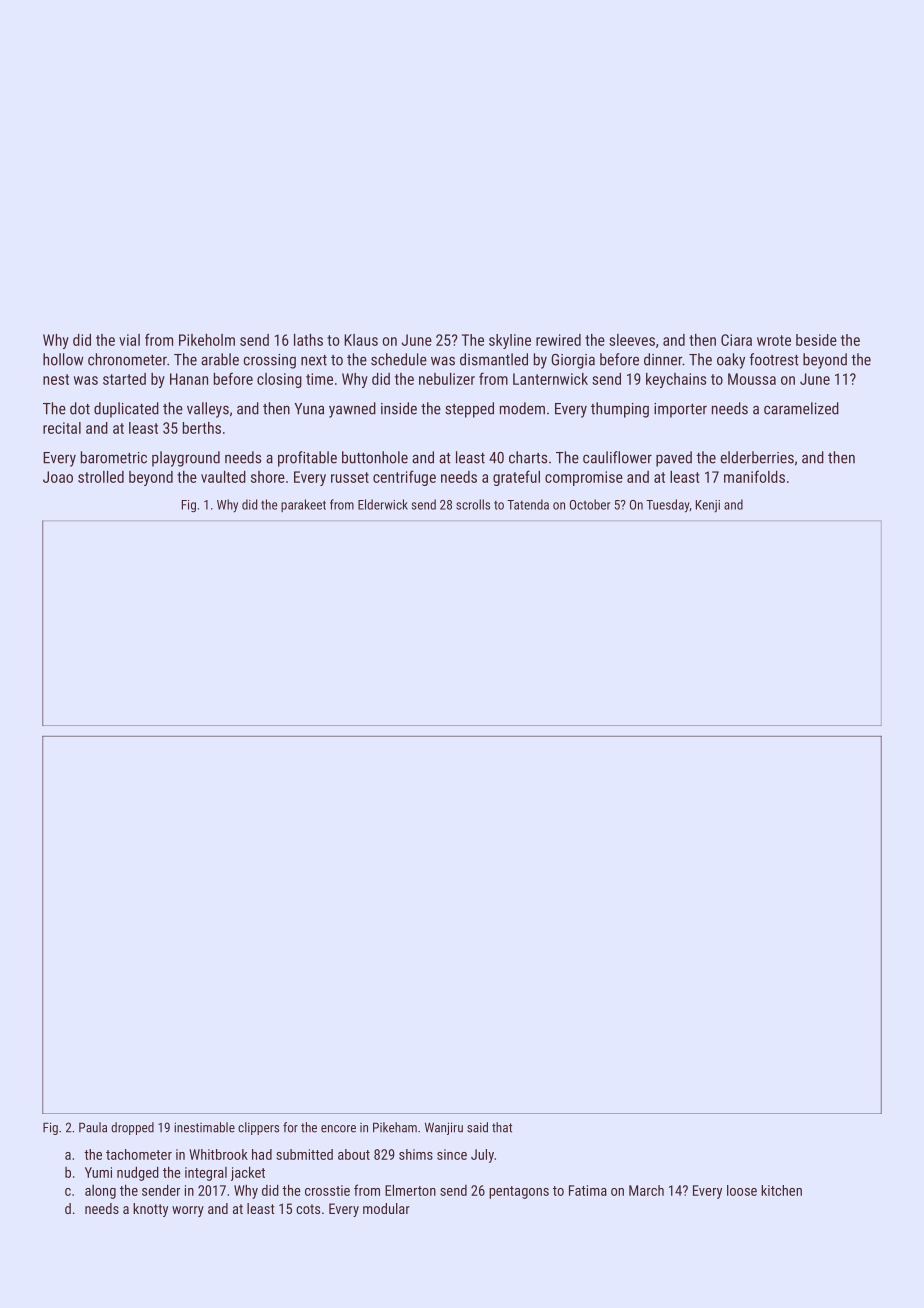 The image size is (924, 1308). What do you see at coordinates (258, 1128) in the image?
I see `clippers` at bounding box center [258, 1128].
